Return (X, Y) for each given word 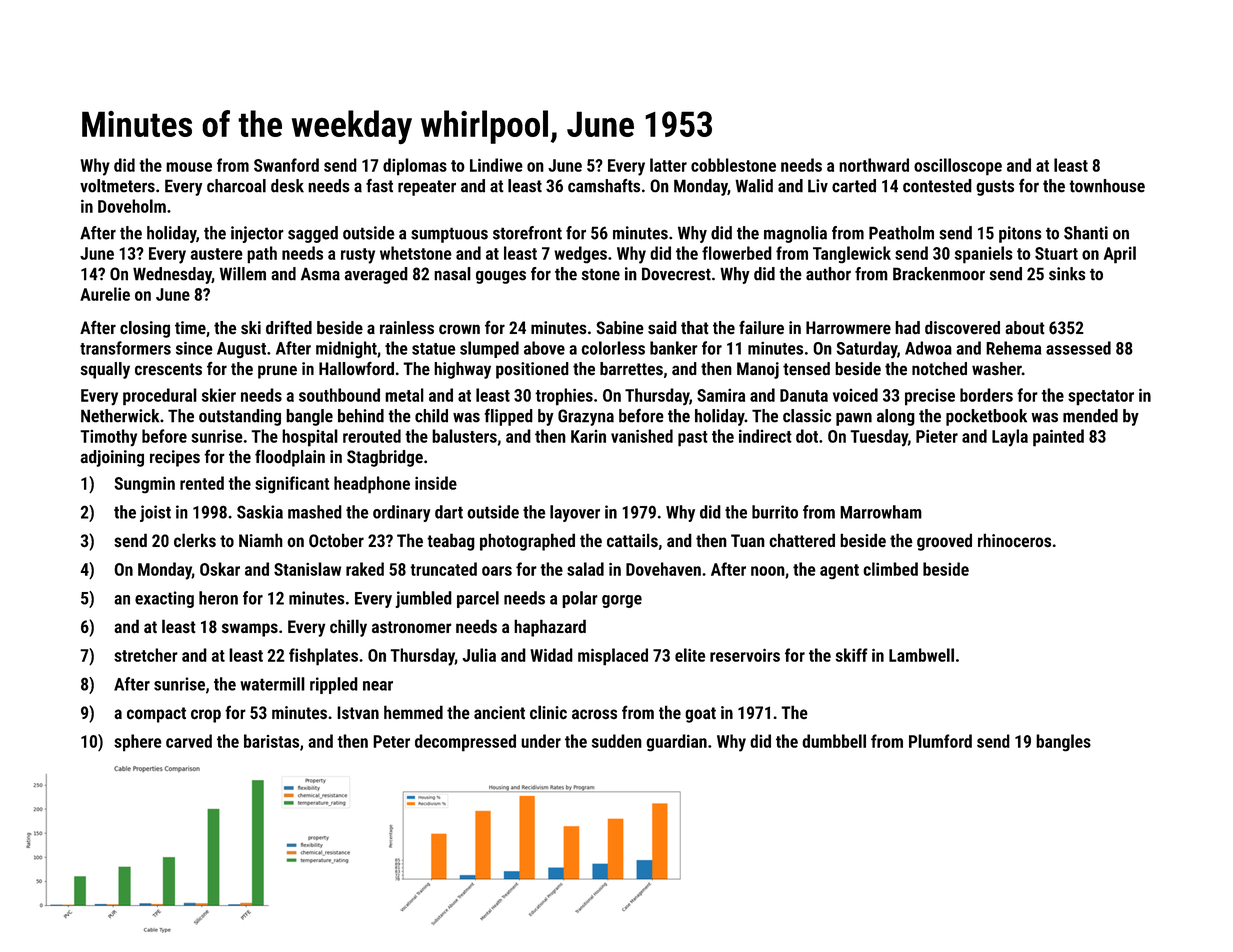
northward (874, 165)
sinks (1067, 274)
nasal (452, 274)
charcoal (236, 186)
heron (218, 598)
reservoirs (745, 655)
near (378, 686)
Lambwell (921, 655)
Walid (754, 186)
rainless (407, 327)
